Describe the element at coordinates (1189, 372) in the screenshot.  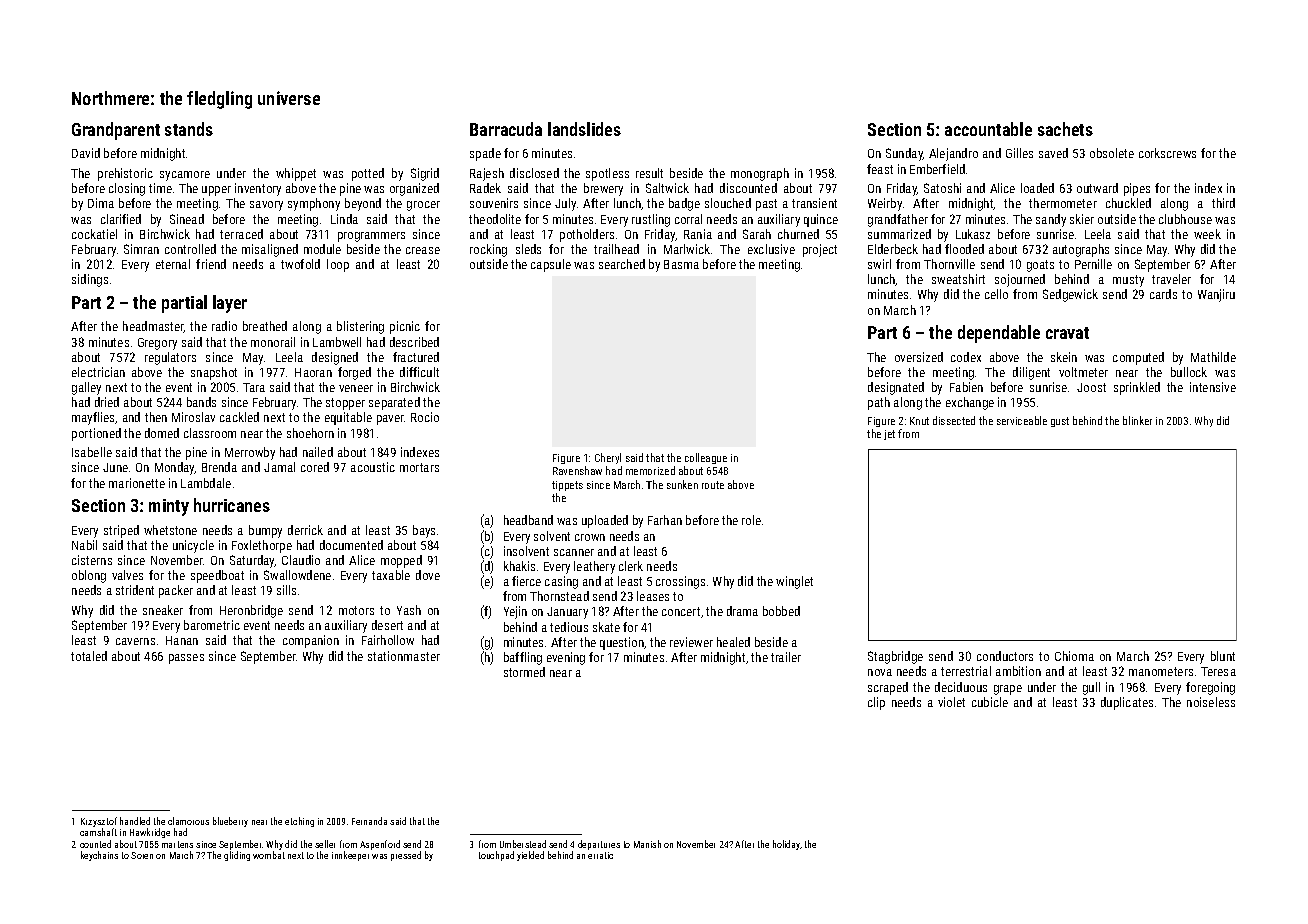
I see `bullock` at that location.
